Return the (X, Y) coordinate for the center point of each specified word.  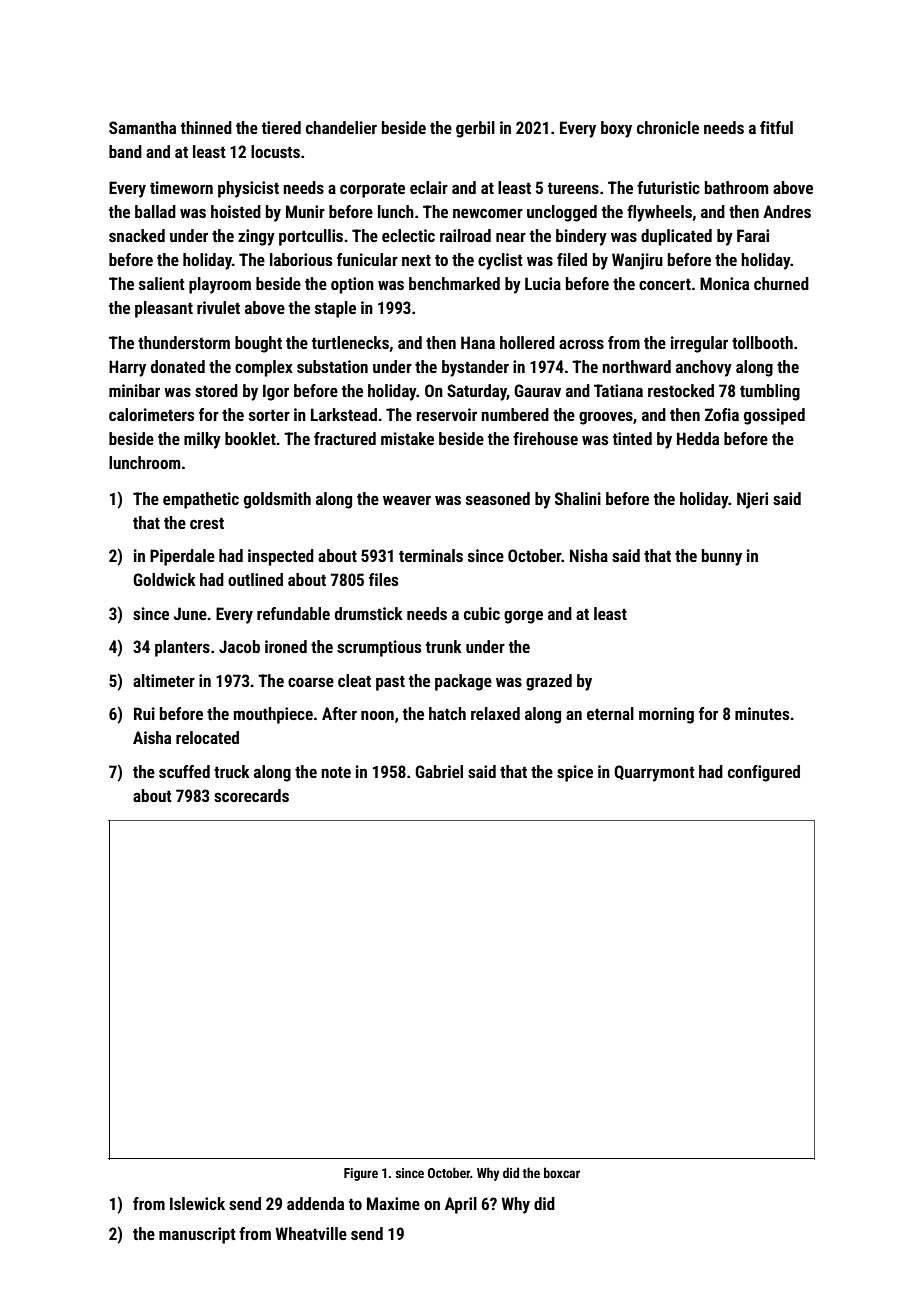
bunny (722, 557)
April (461, 1205)
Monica (724, 283)
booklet (250, 438)
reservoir (447, 414)
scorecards (251, 795)
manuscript (197, 1235)
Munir (305, 211)
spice (575, 773)
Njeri (752, 500)
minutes (762, 713)
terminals (431, 555)
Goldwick (164, 579)
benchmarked (454, 283)
